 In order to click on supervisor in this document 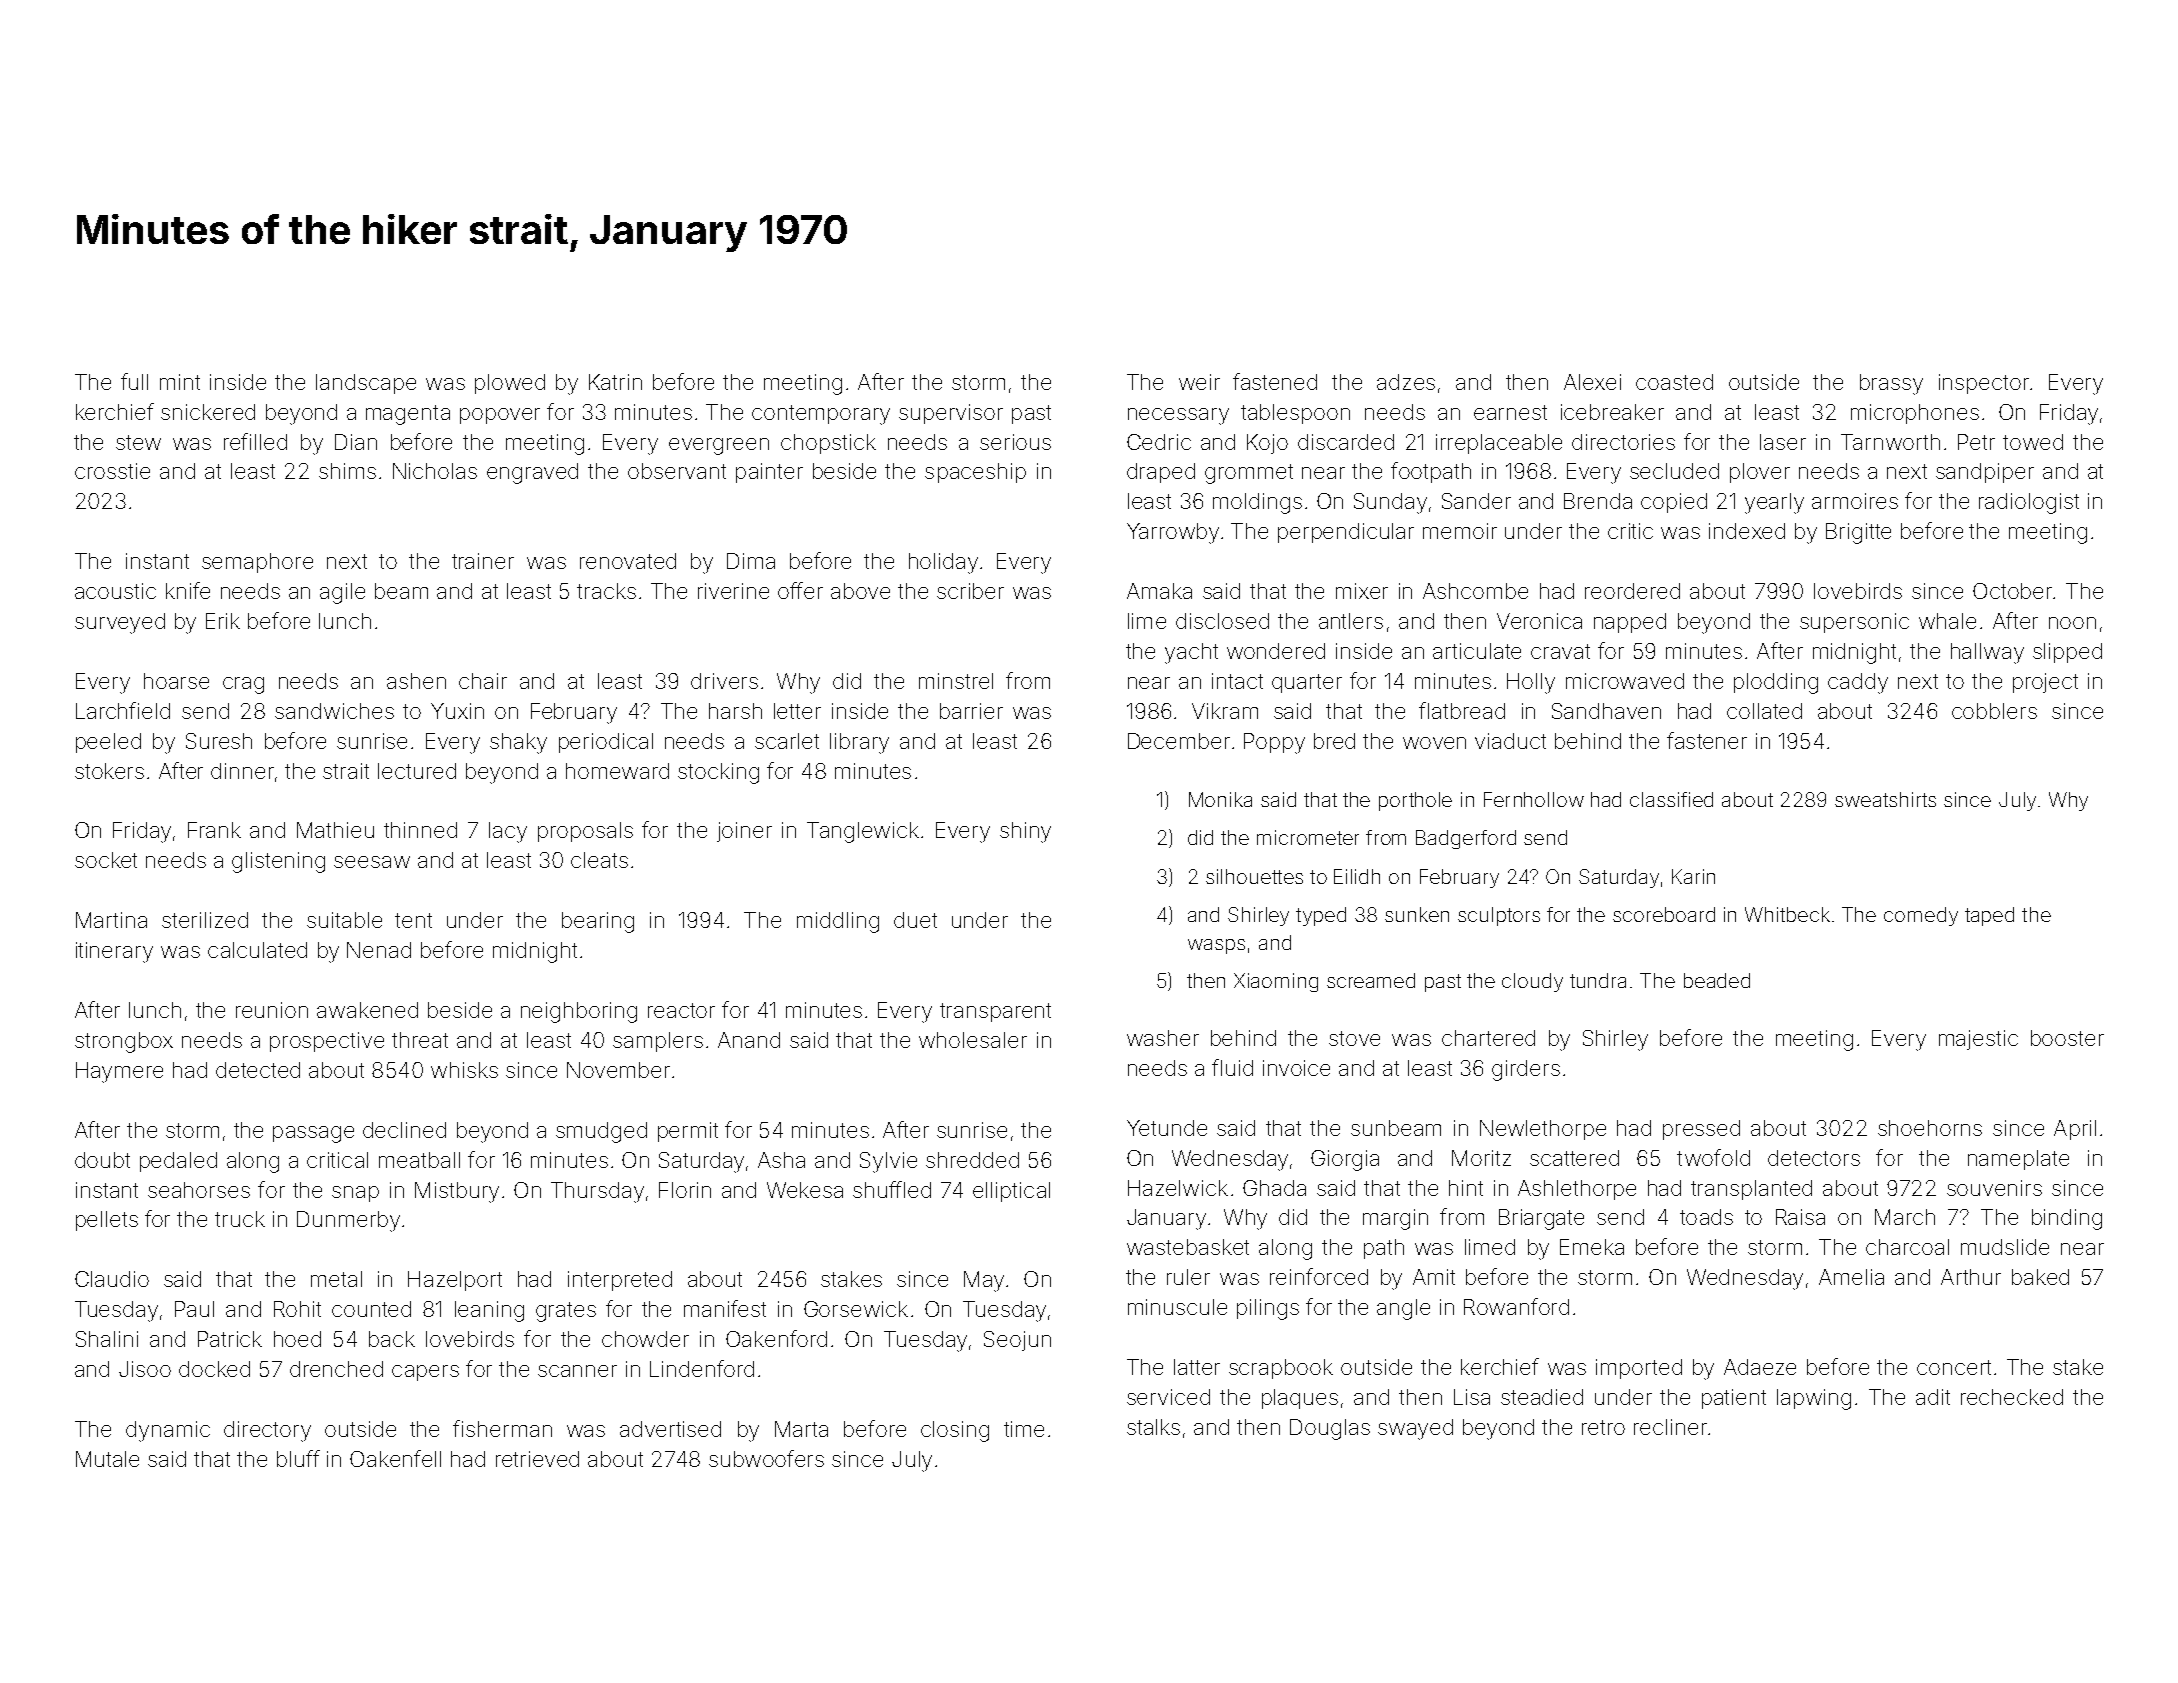, I will do `click(951, 414)`.
